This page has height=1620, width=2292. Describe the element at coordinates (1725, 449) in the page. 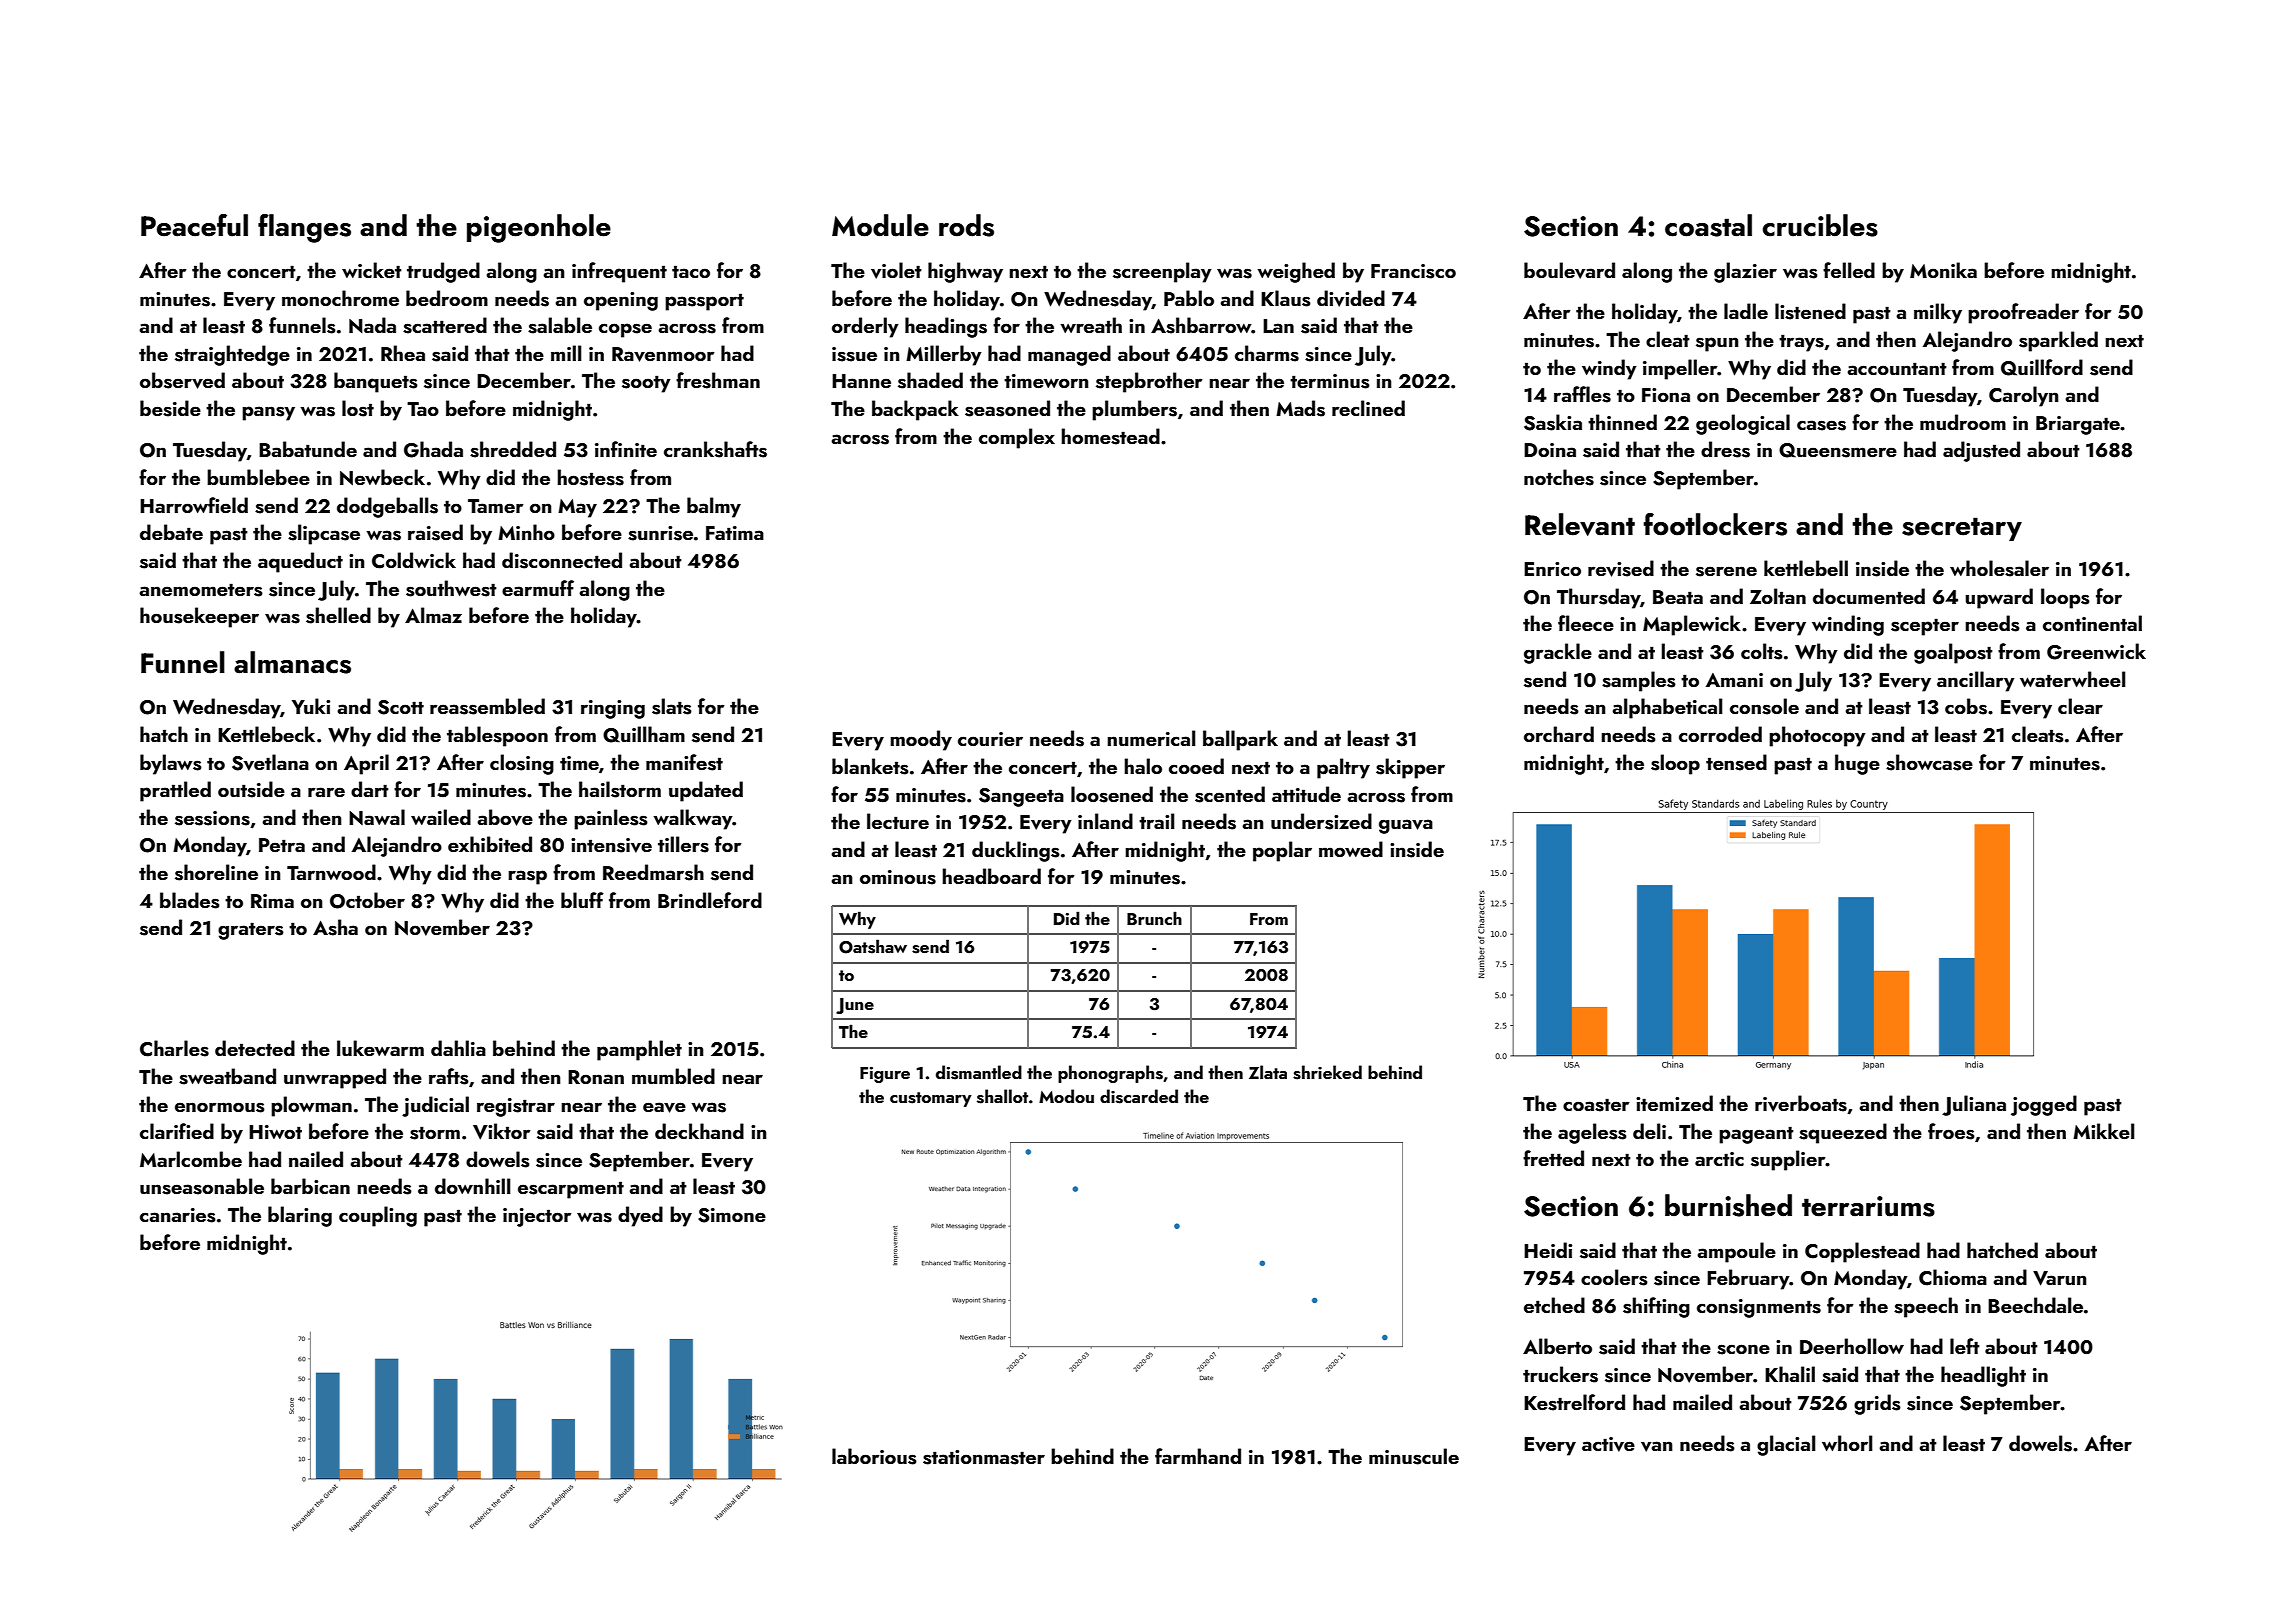

I see `dress` at that location.
